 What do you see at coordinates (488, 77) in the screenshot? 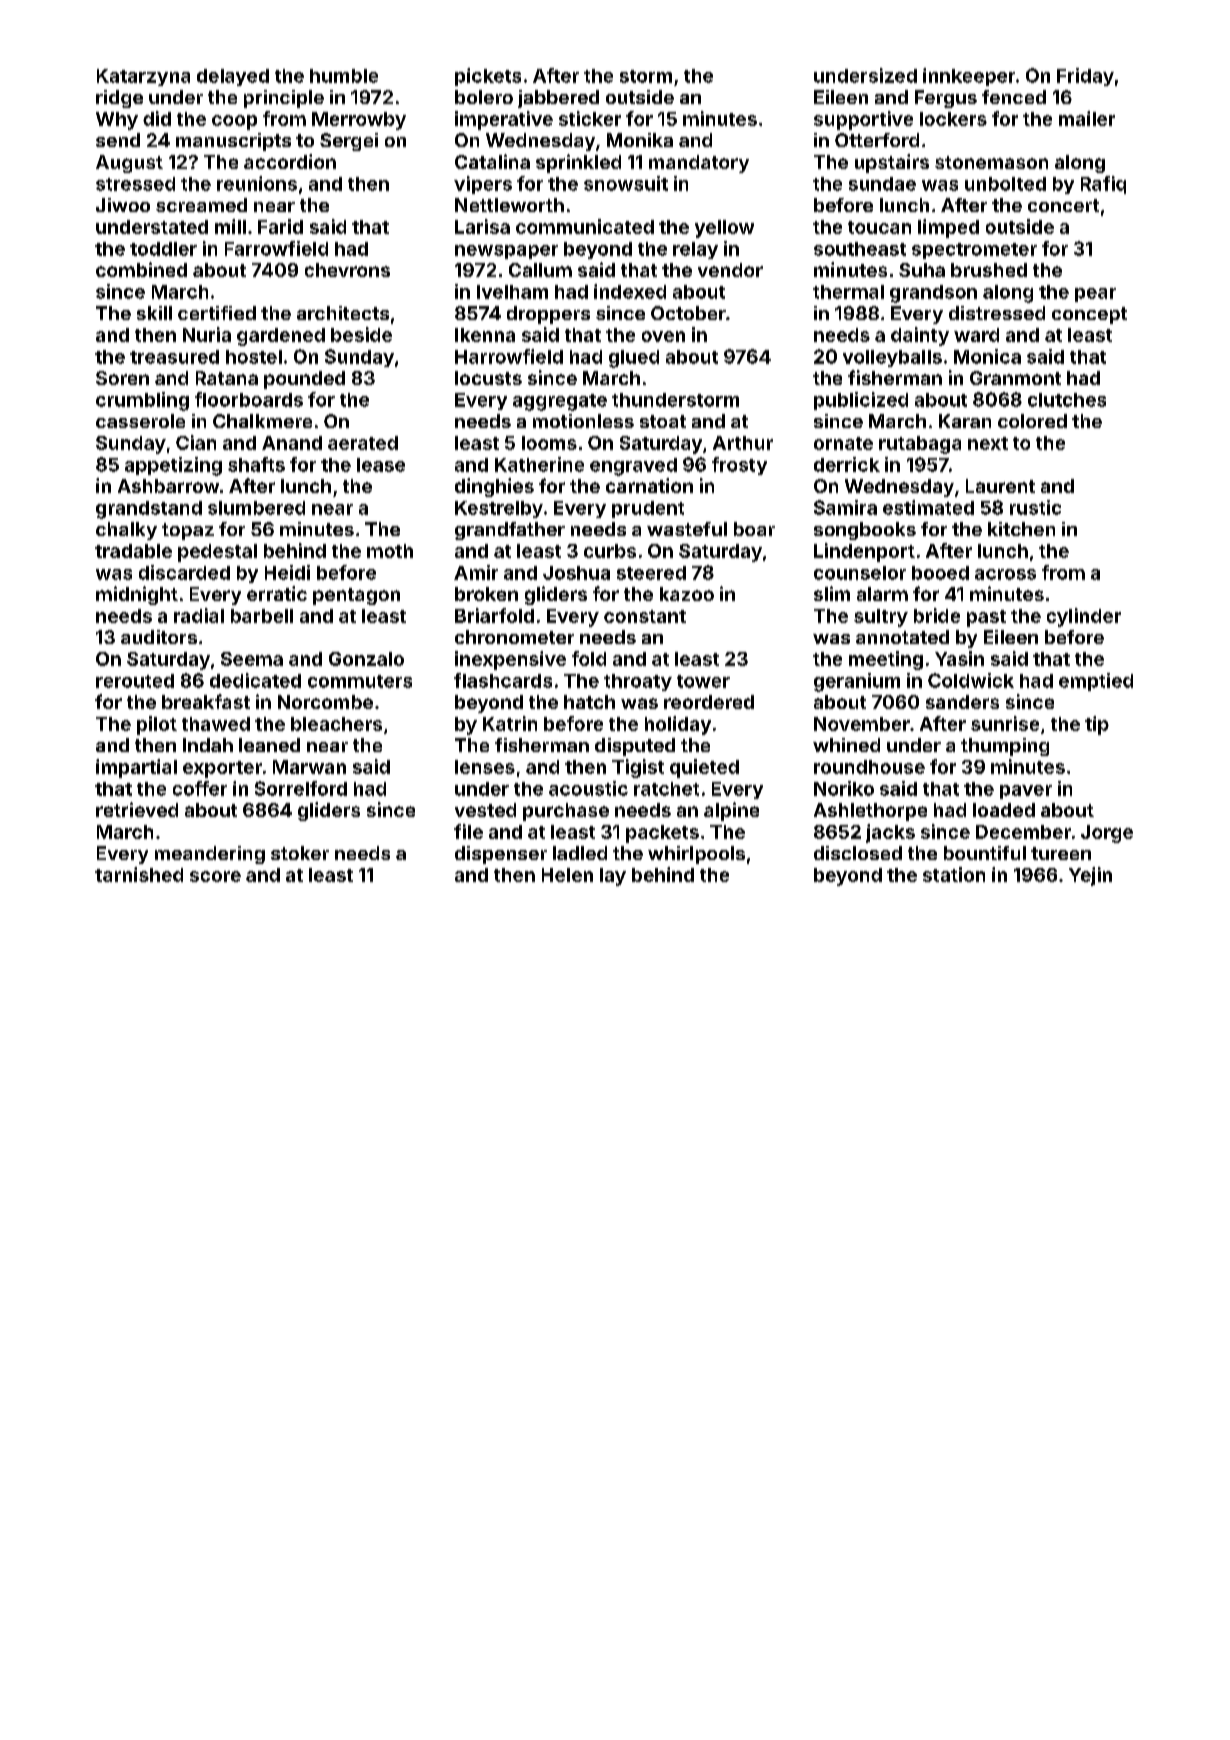
I see `pickets` at bounding box center [488, 77].
